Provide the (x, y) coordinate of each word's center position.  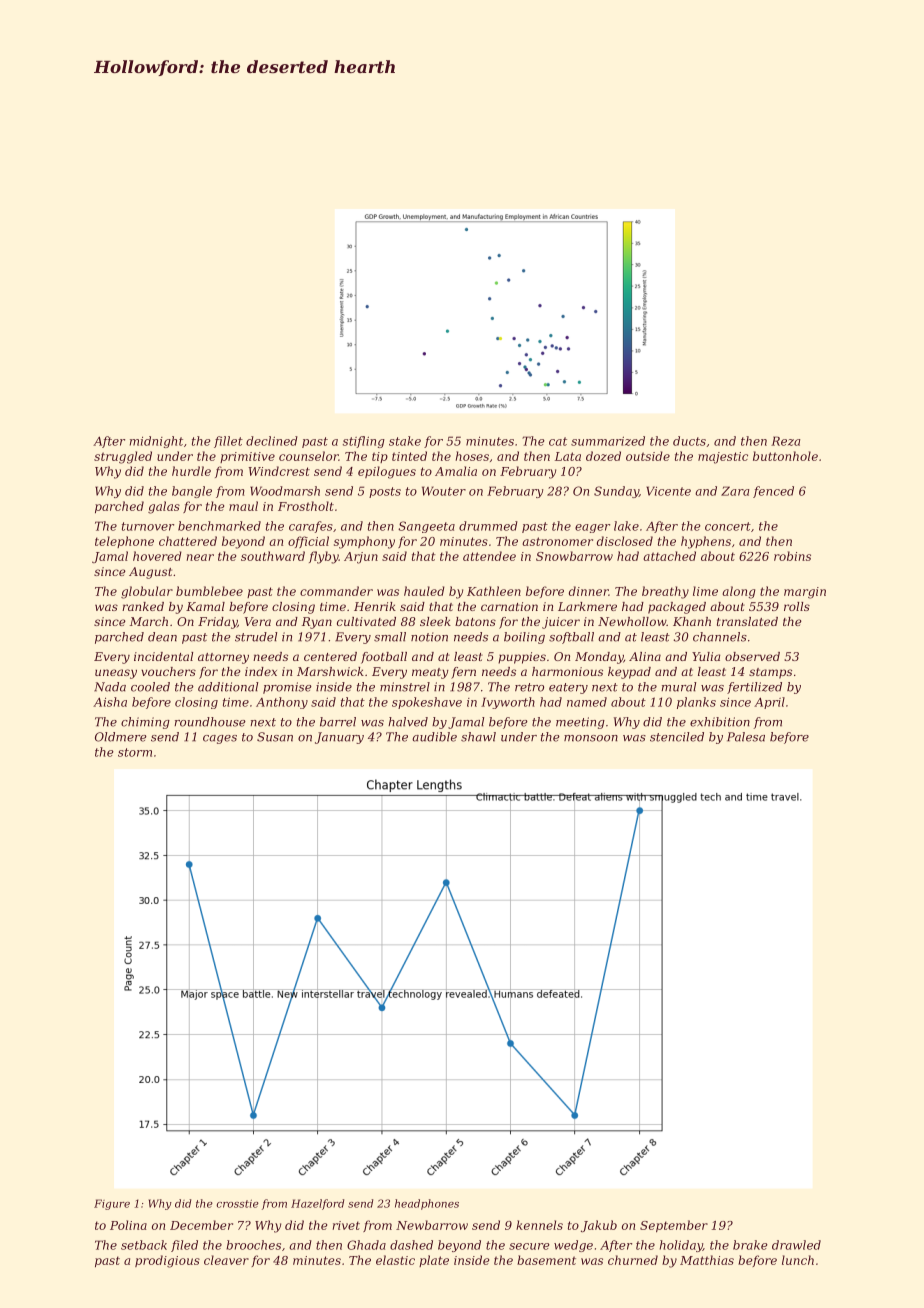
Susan (275, 737)
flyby (324, 557)
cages (220, 739)
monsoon (591, 738)
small (390, 637)
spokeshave (427, 703)
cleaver (226, 1260)
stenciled (677, 737)
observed (752, 656)
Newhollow (632, 621)
